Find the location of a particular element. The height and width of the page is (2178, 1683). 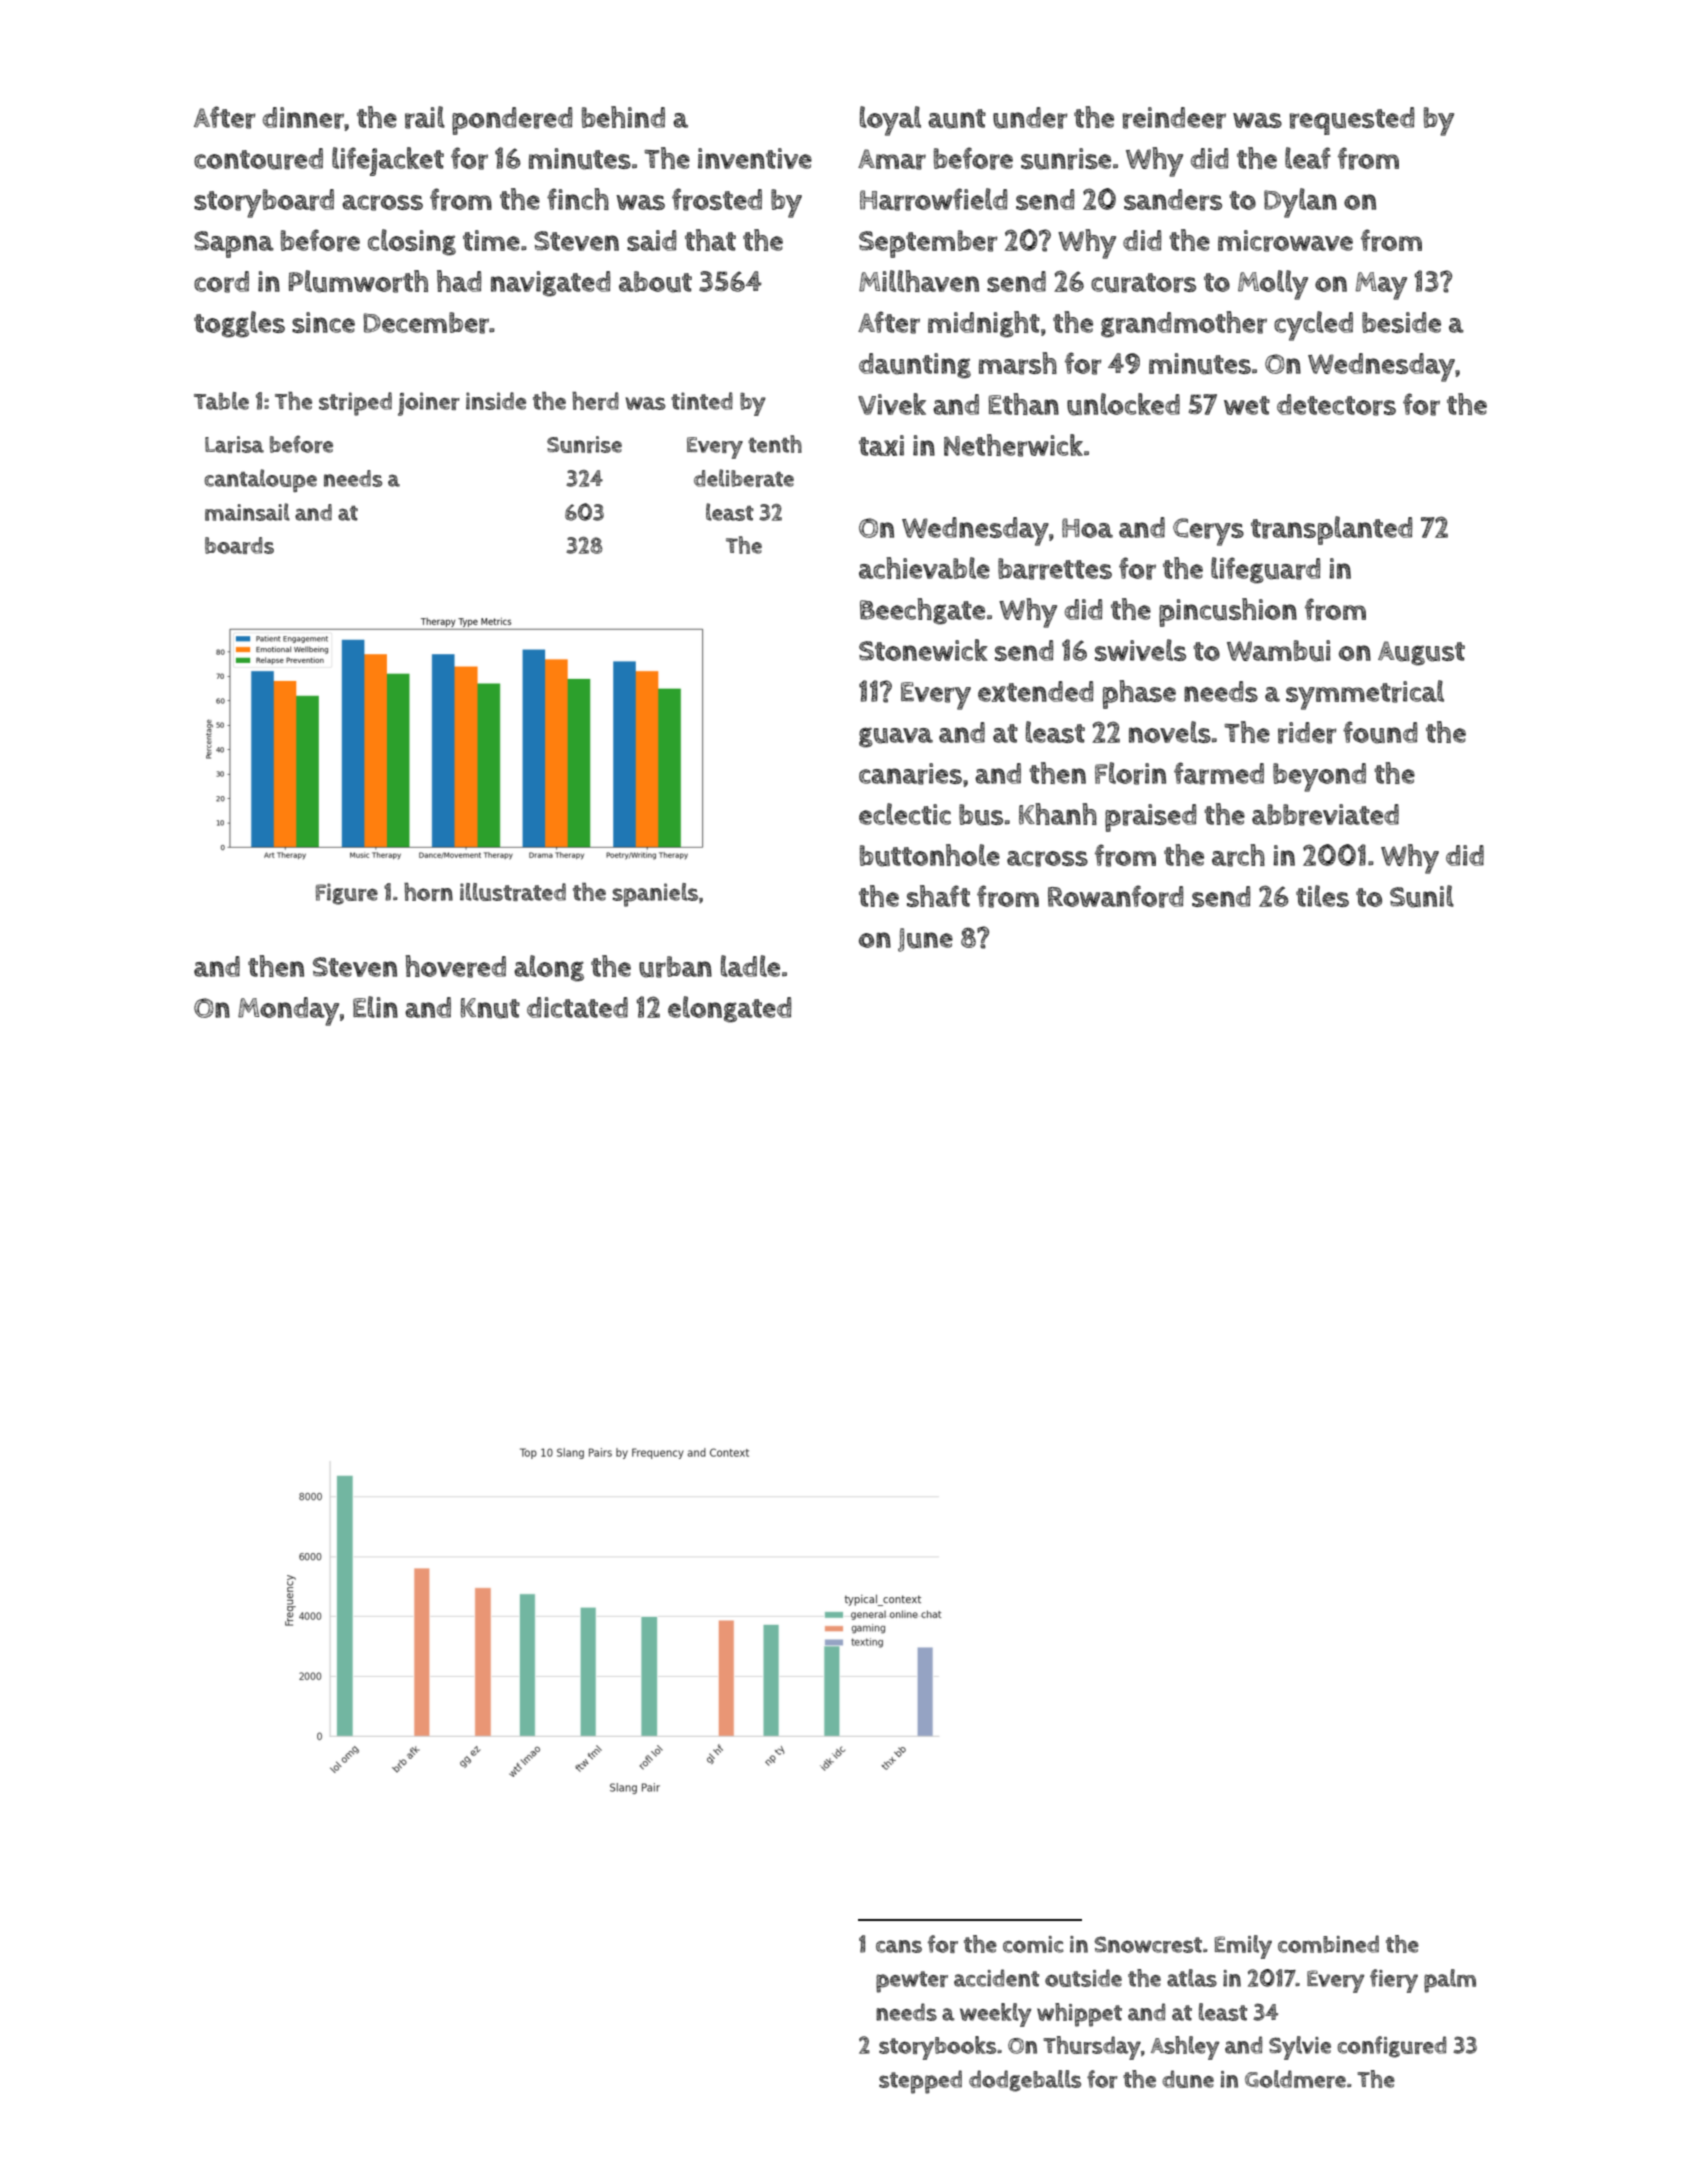

cans is located at coordinates (899, 1946).
